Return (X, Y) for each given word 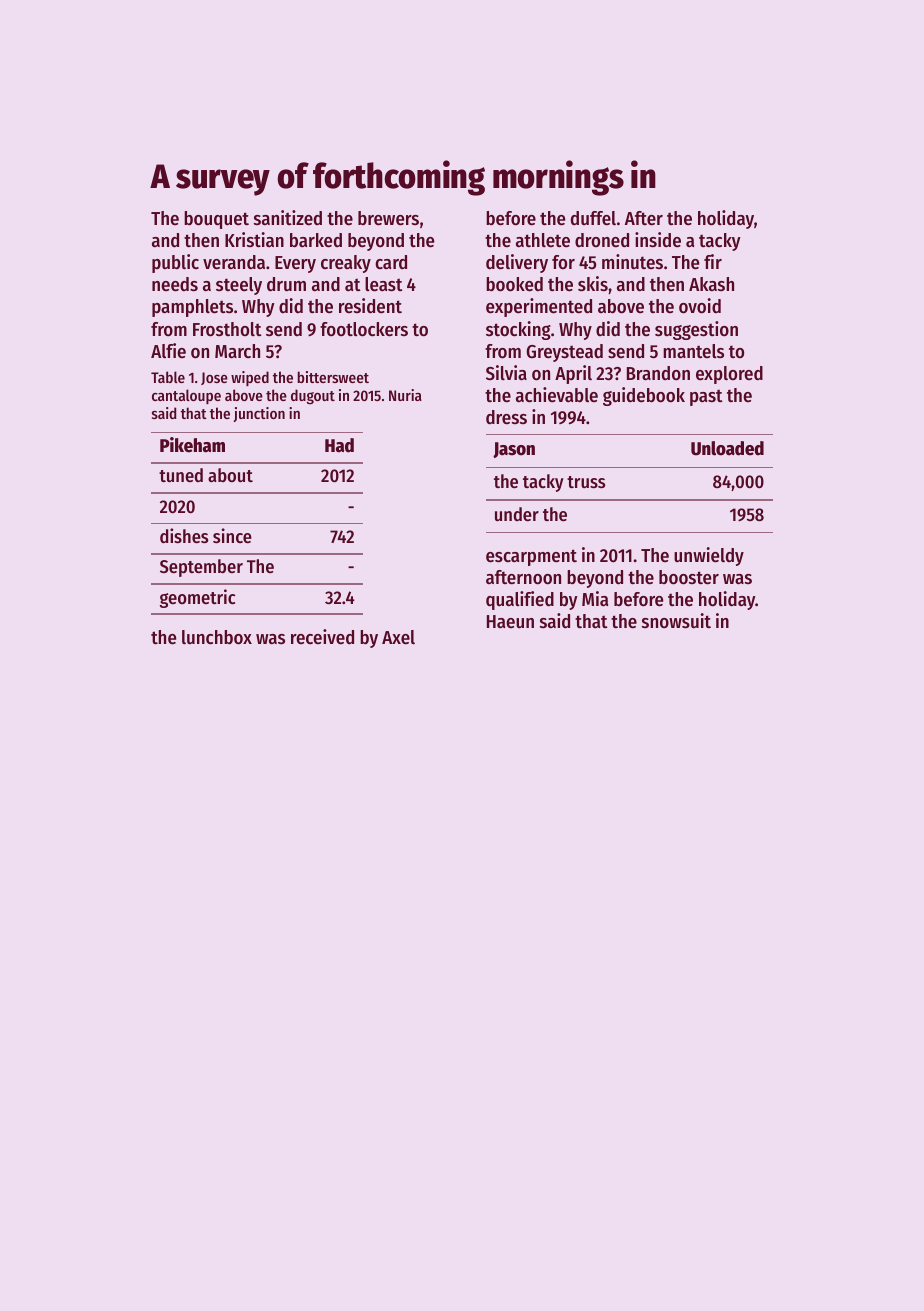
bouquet (216, 220)
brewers (388, 218)
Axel (398, 637)
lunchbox (217, 637)
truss (586, 482)
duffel (593, 218)
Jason (514, 450)
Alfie (168, 350)
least (384, 284)
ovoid (700, 306)
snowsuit (676, 621)
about (230, 475)
